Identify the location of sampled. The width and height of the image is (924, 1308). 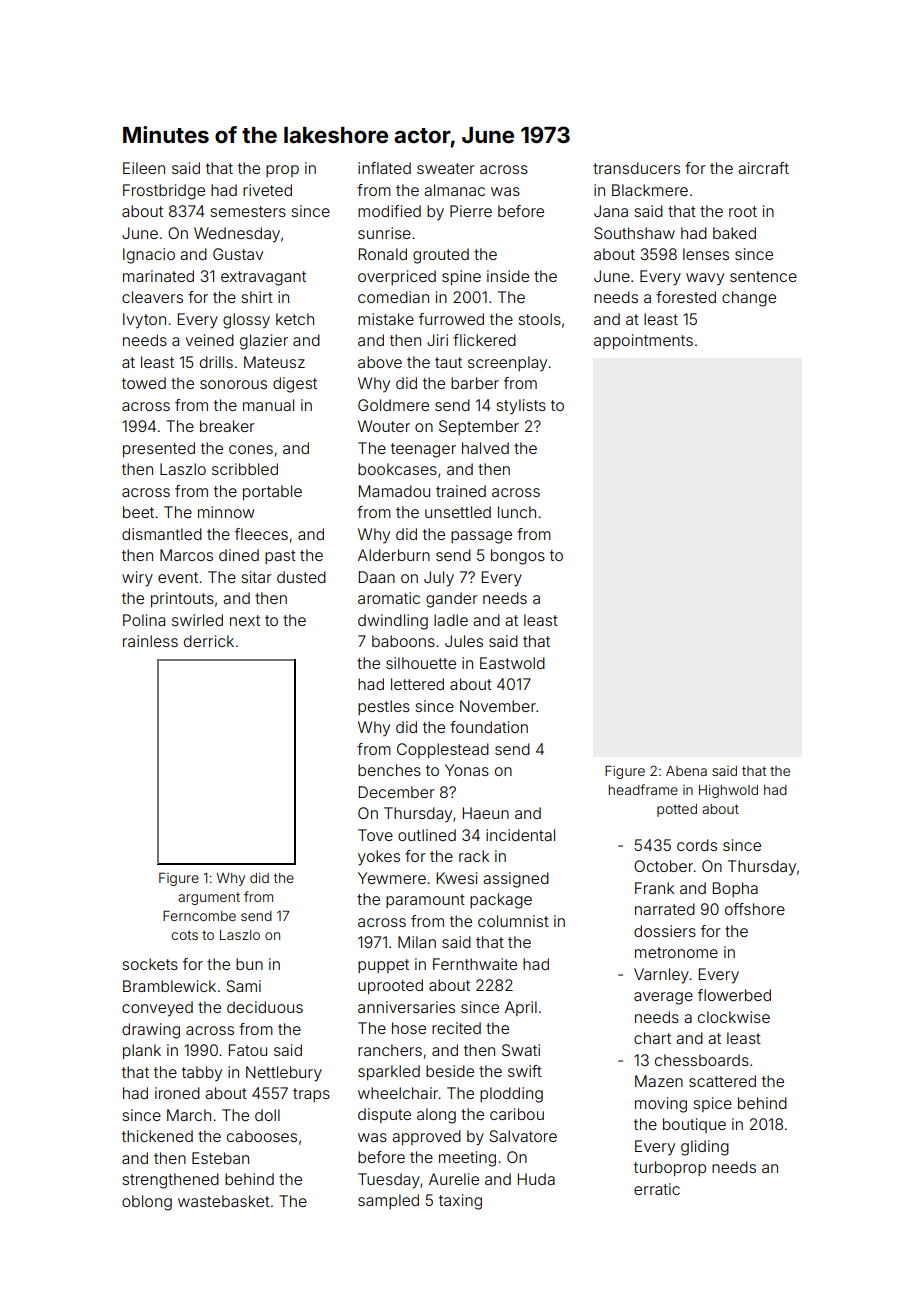
(388, 1201).
